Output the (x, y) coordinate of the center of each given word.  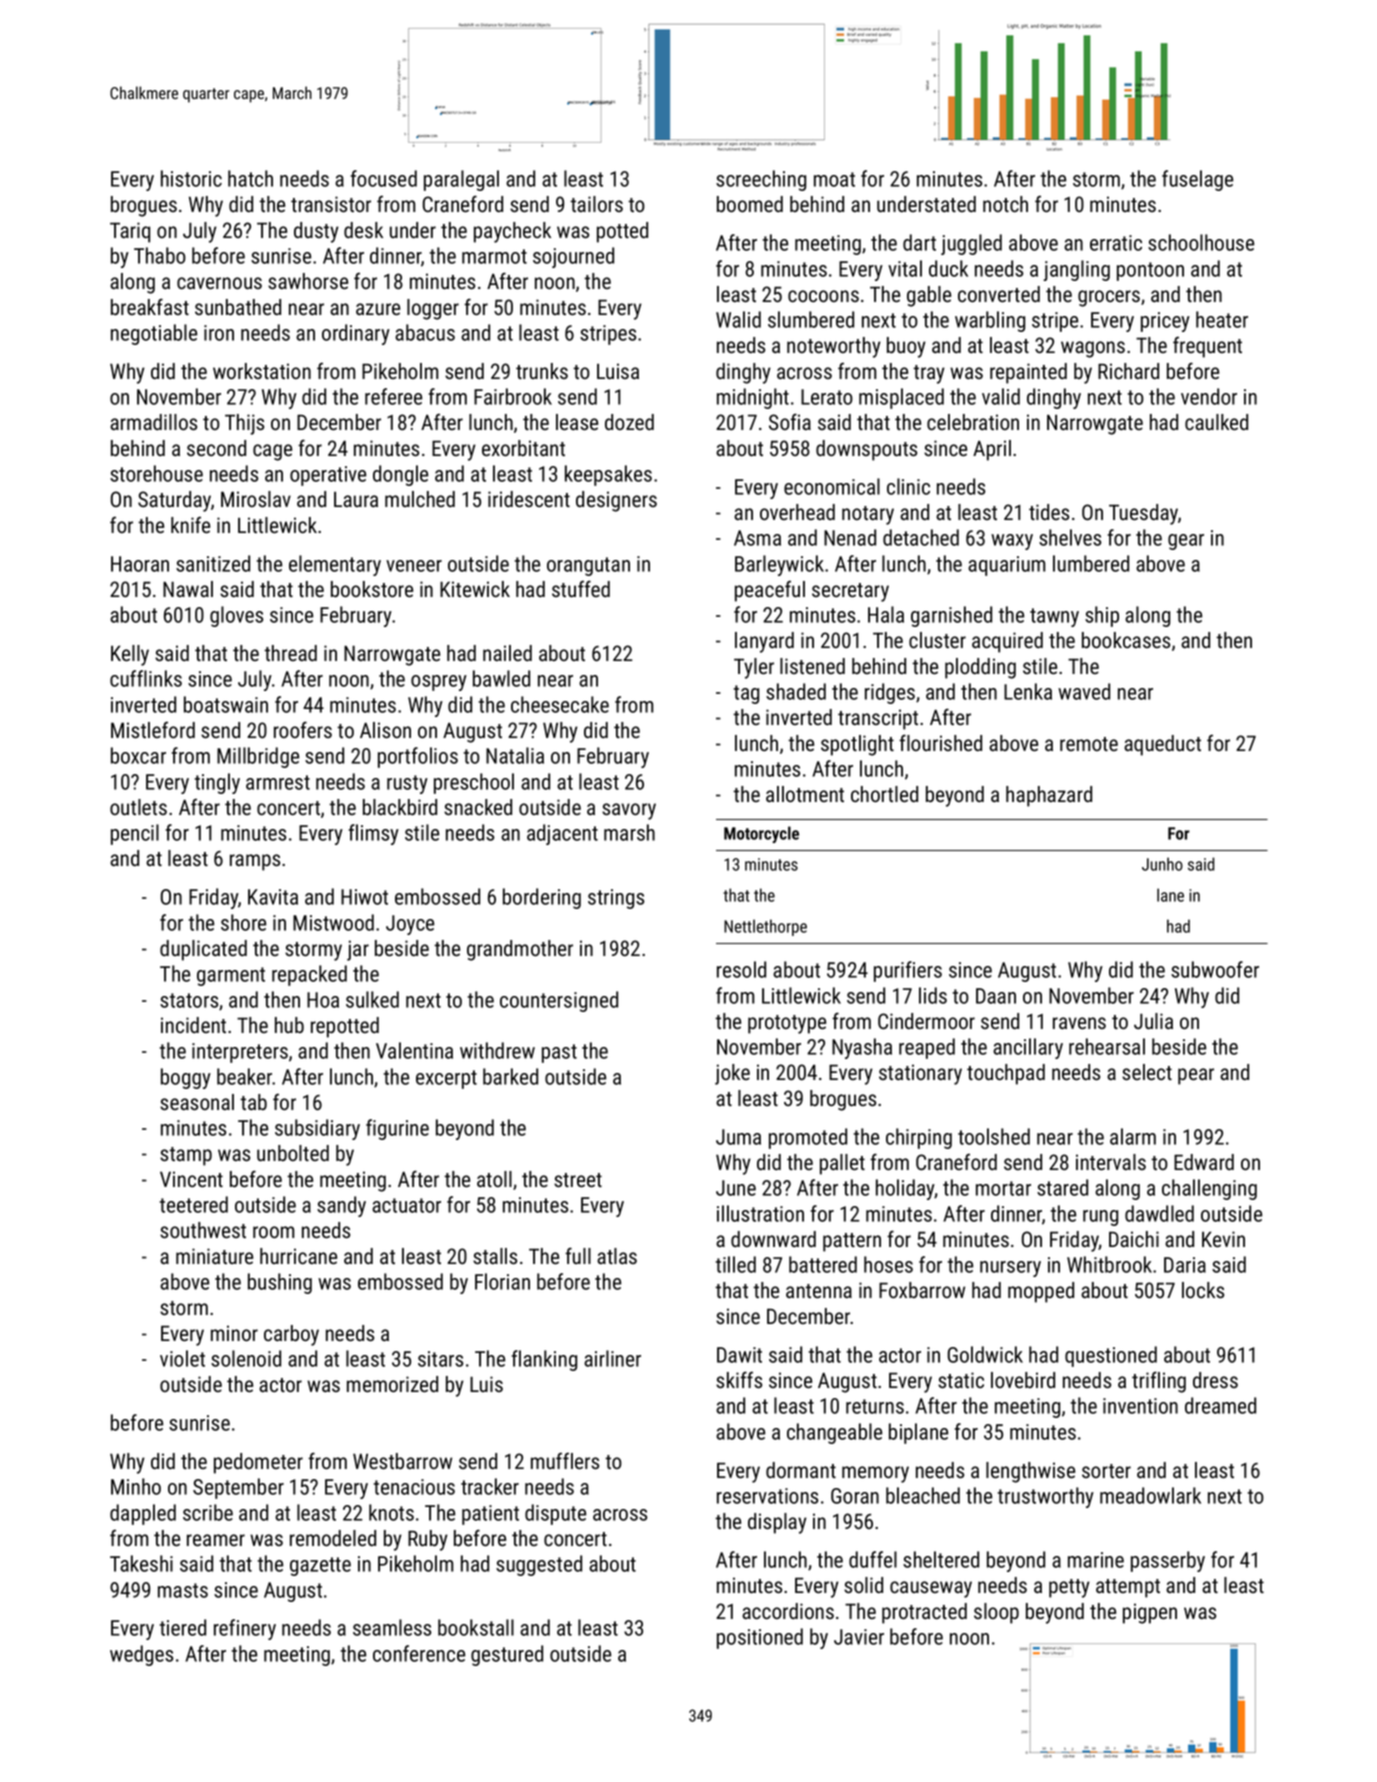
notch (1005, 204)
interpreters (240, 1053)
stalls (495, 1256)
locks (1203, 1290)
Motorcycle (761, 834)
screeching (761, 180)
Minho (136, 1486)
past (559, 1053)
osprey (439, 683)
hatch (250, 178)
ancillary (1028, 1048)
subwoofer (1215, 969)
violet (182, 1358)
